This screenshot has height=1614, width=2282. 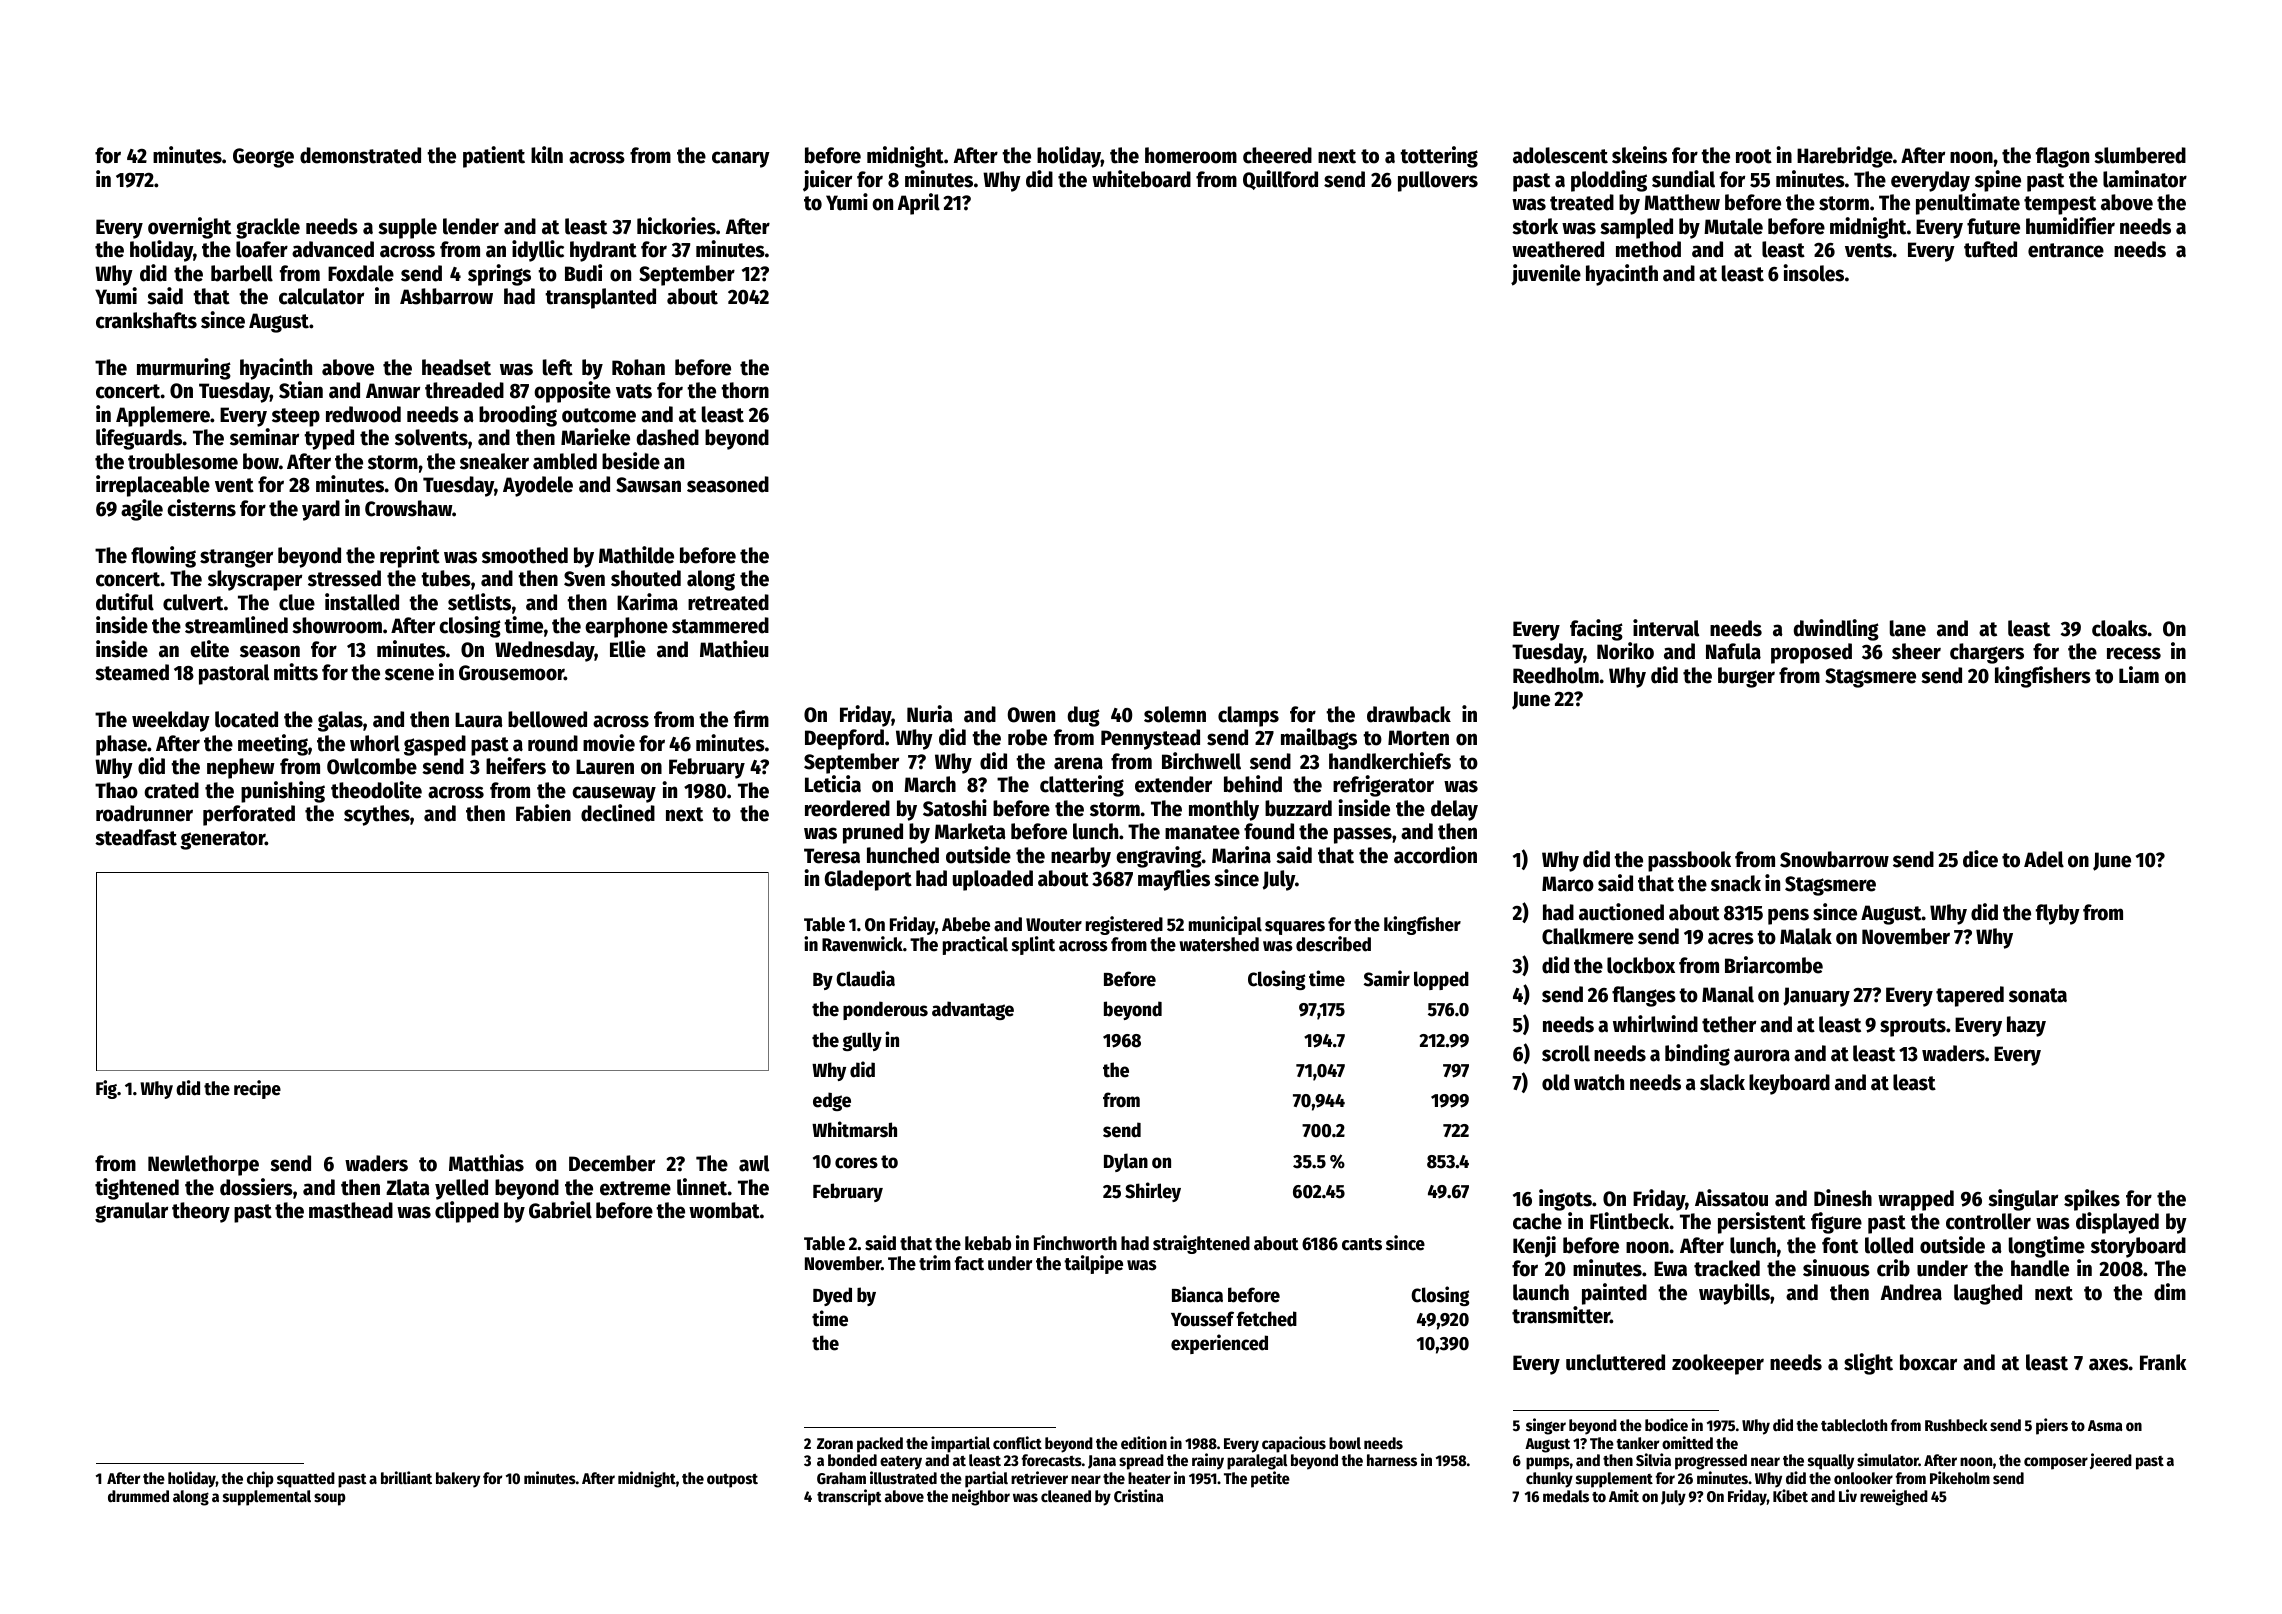 What do you see at coordinates (1175, 714) in the screenshot?
I see `solemn` at bounding box center [1175, 714].
